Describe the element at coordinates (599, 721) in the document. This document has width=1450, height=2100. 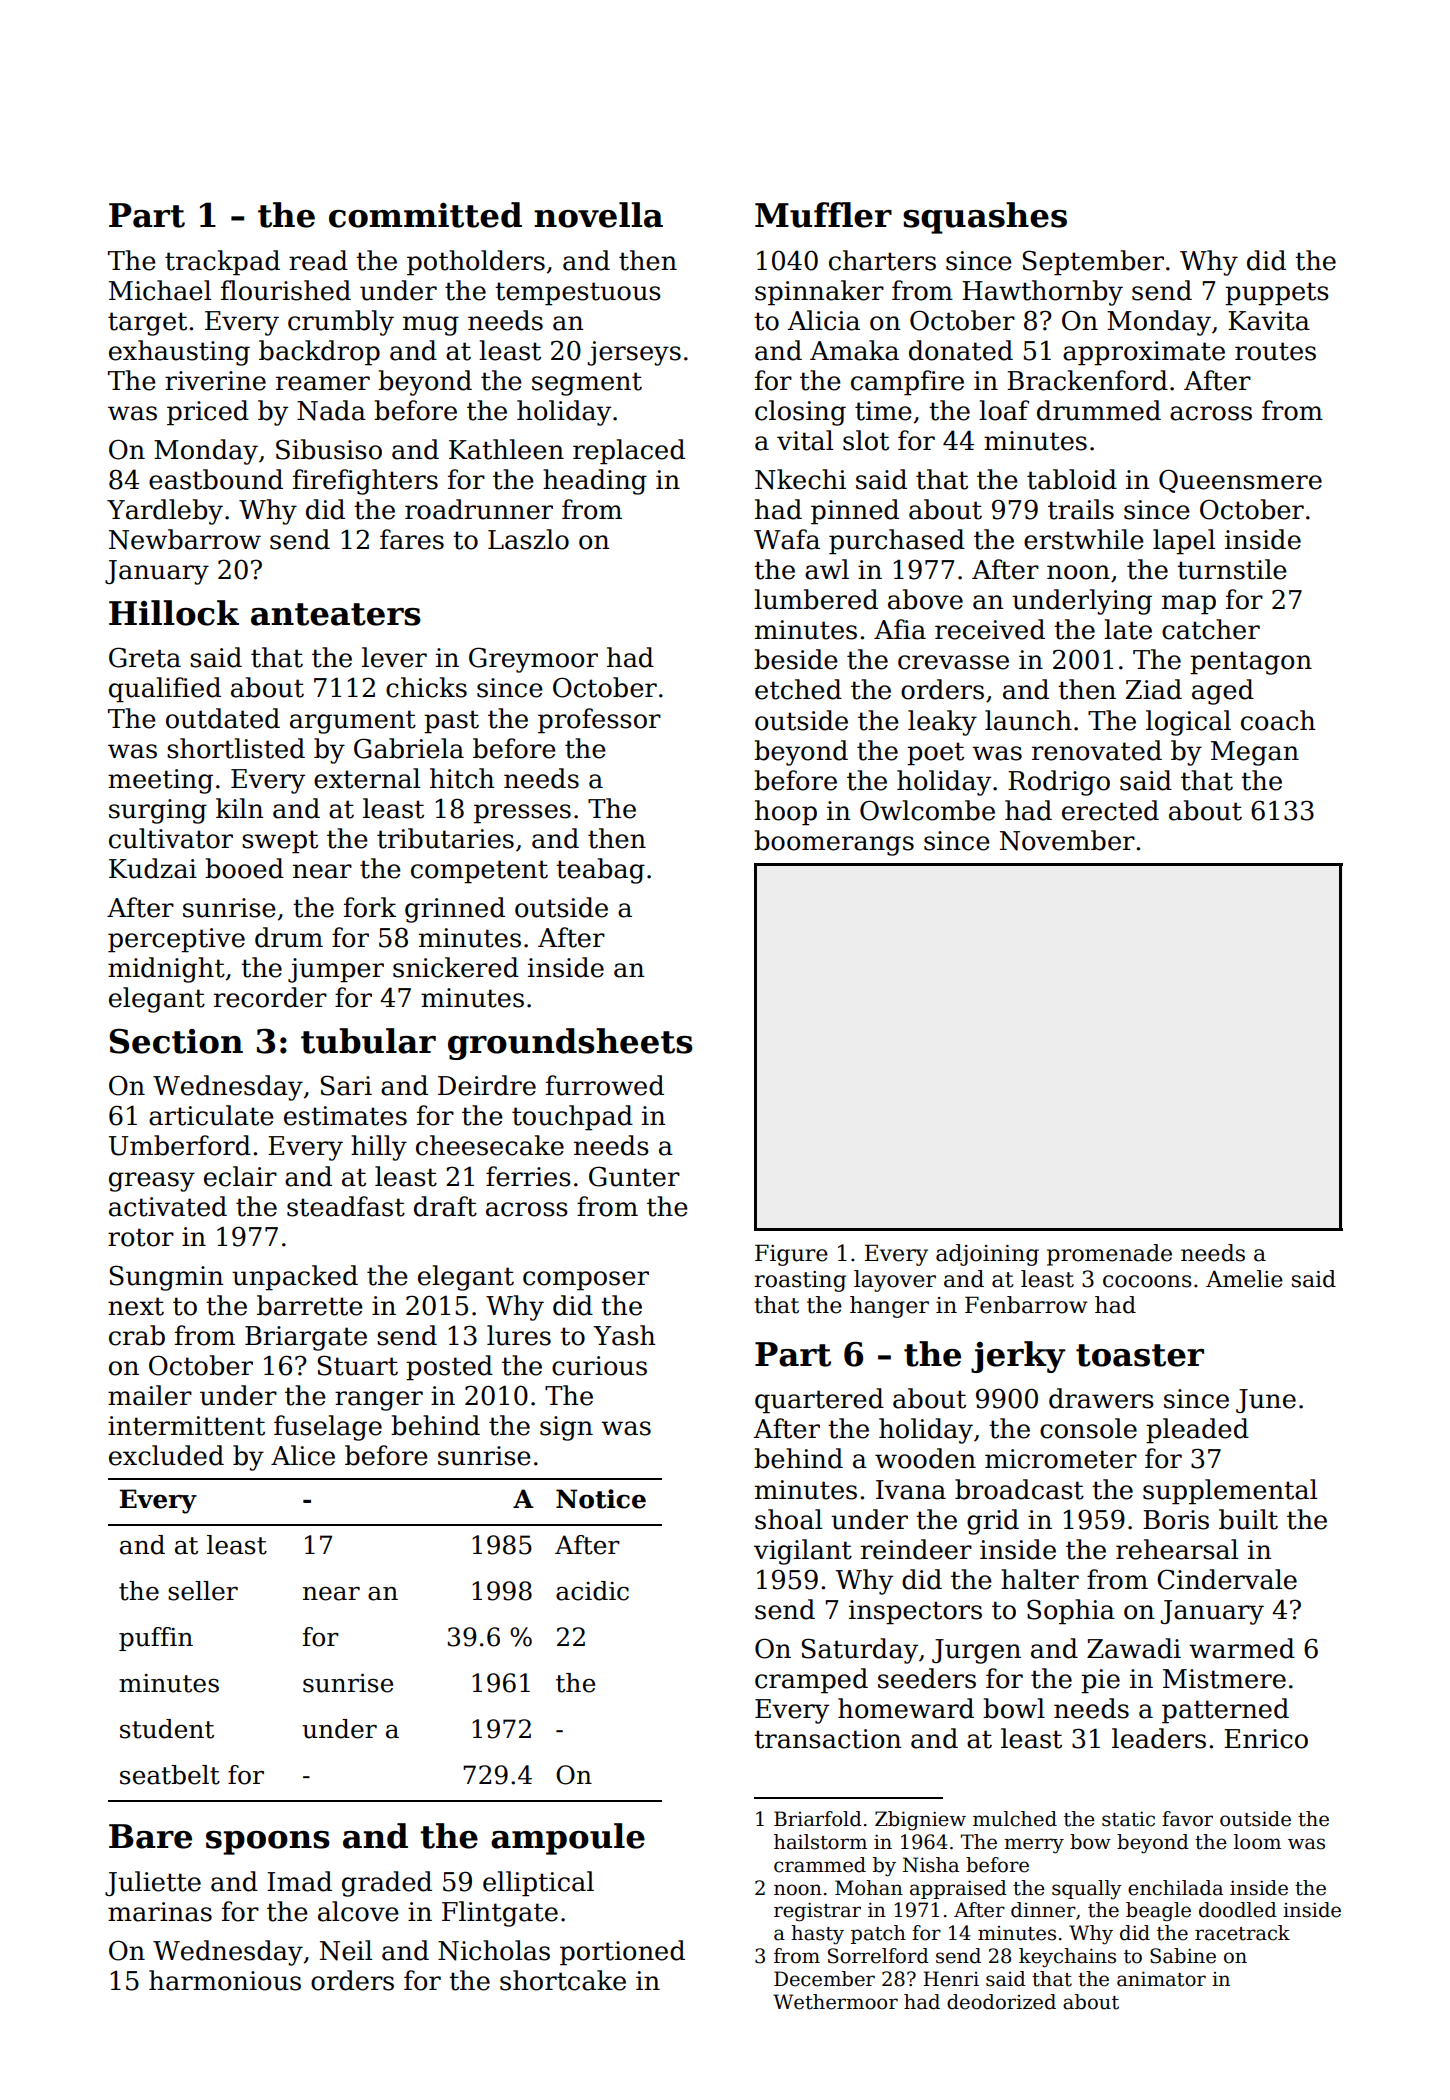
I see `professor` at that location.
